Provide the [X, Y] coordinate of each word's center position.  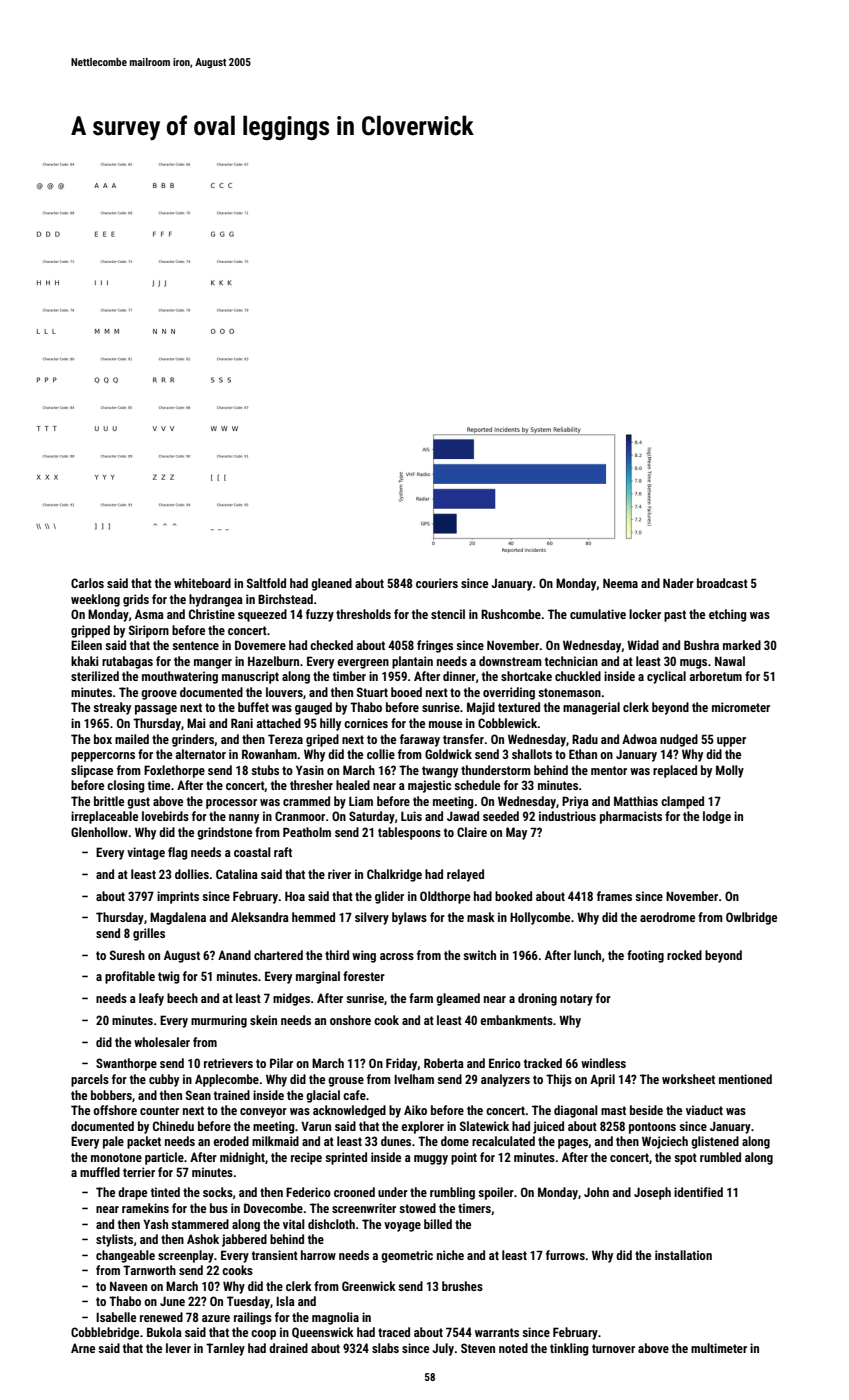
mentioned [745, 1079]
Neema [620, 583]
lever [178, 1348]
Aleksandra [260, 917]
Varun [316, 1126]
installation [683, 1255]
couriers [437, 583]
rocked [684, 955]
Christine [212, 614]
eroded [231, 1141]
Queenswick [323, 1333]
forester [364, 976]
